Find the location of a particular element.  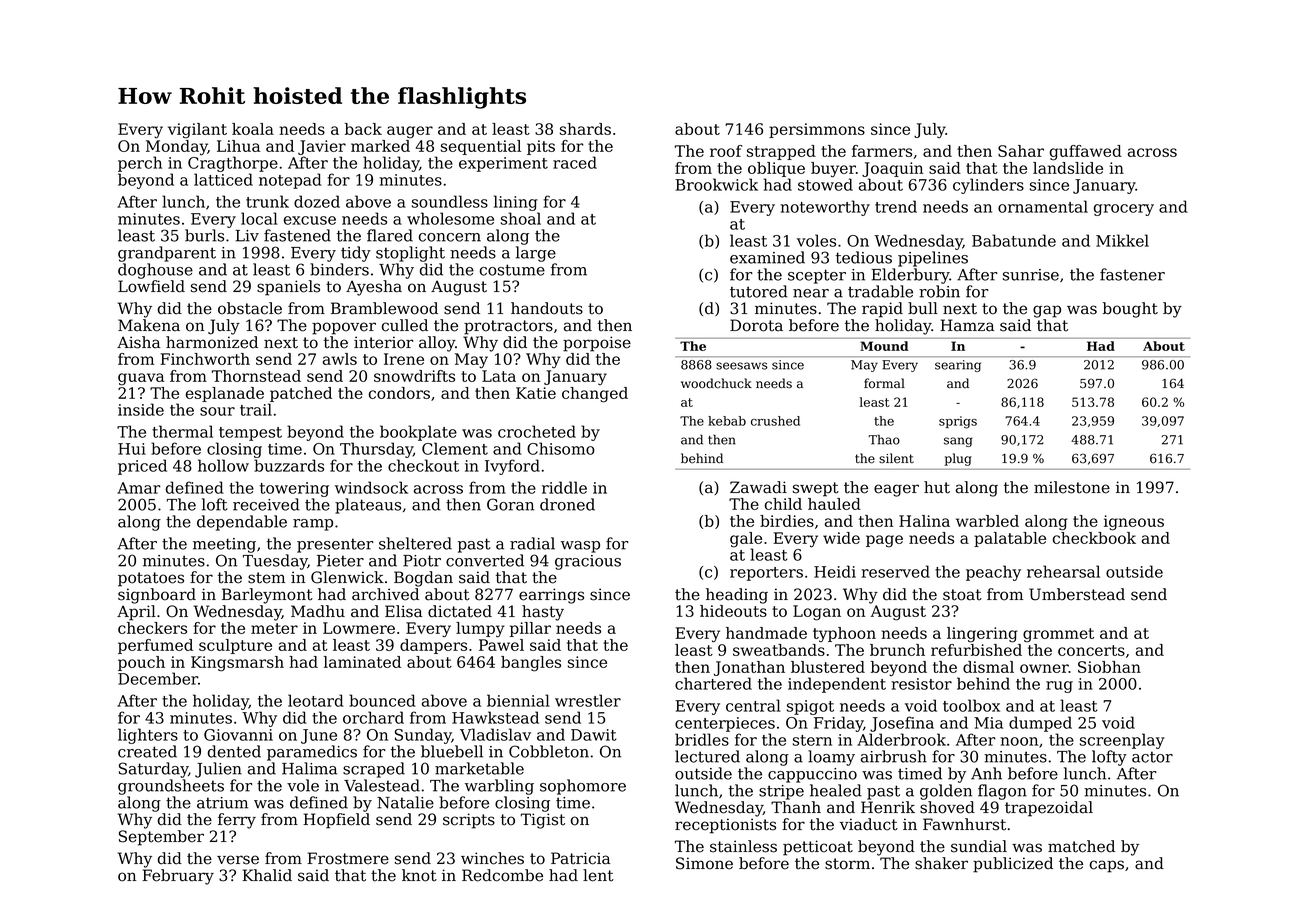

ramp is located at coordinates (313, 525).
